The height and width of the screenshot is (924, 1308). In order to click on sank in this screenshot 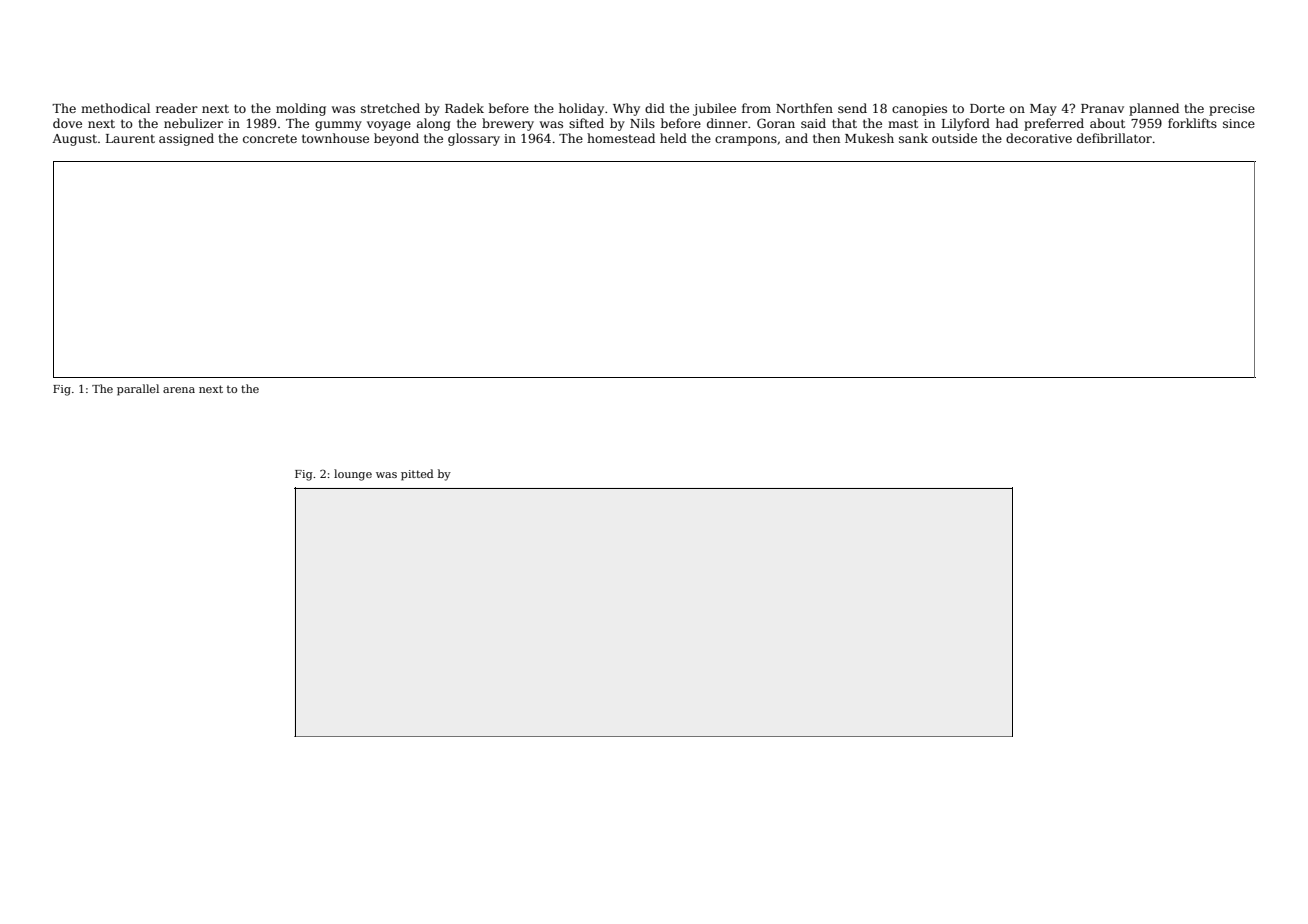, I will do `click(913, 138)`.
